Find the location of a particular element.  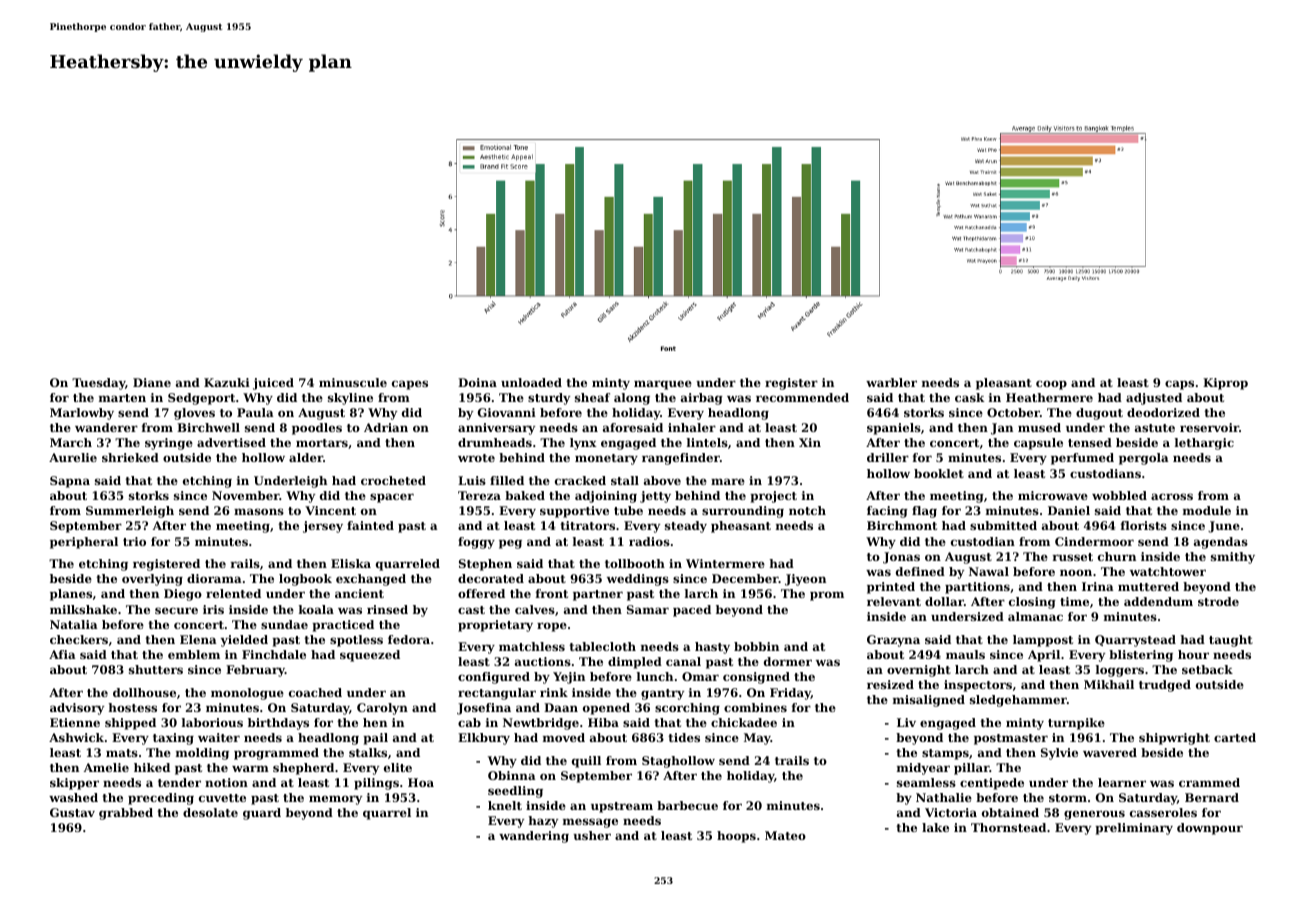

alder is located at coordinates (306, 457).
